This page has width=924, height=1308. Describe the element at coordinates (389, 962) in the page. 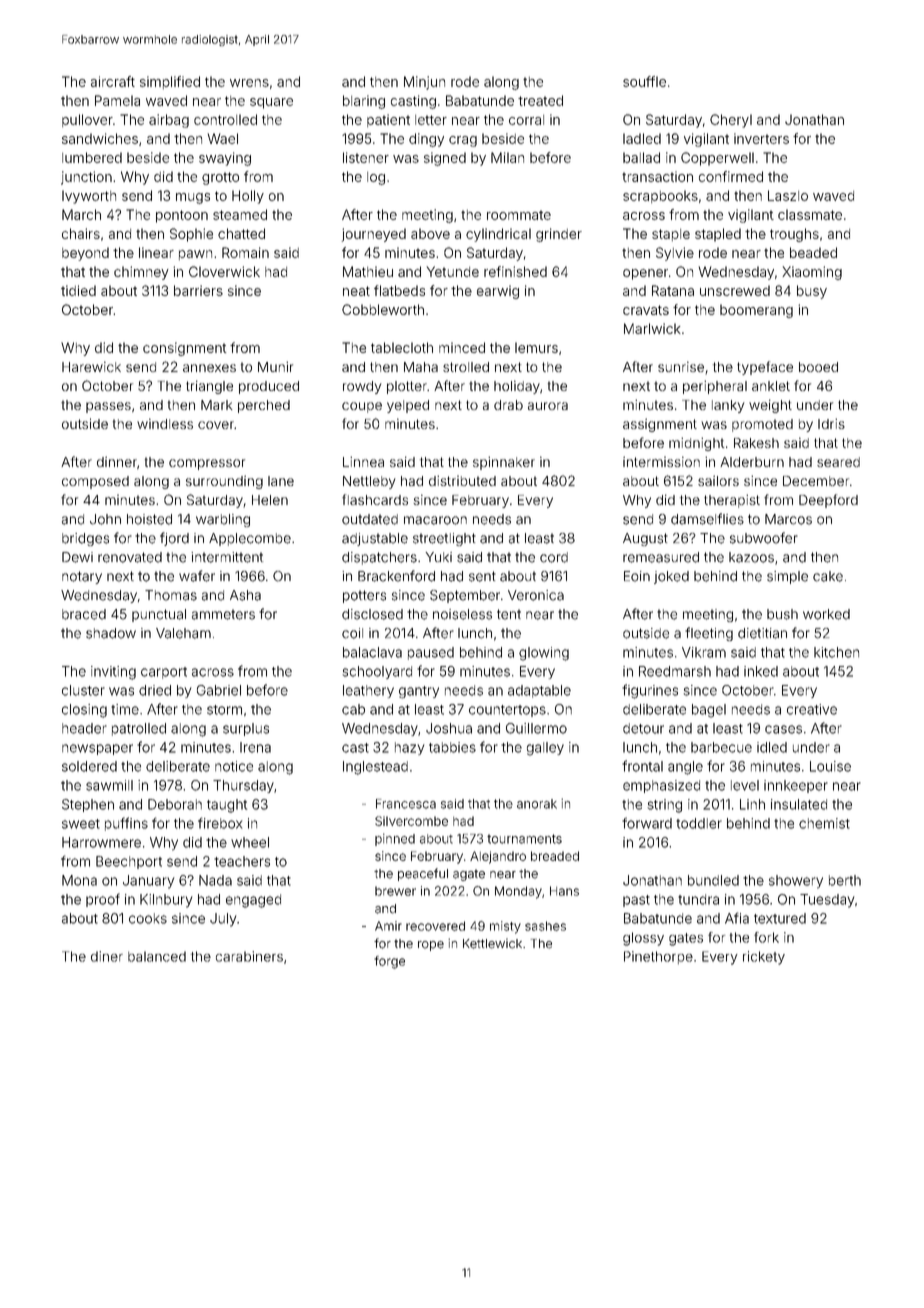

I see `forge` at that location.
